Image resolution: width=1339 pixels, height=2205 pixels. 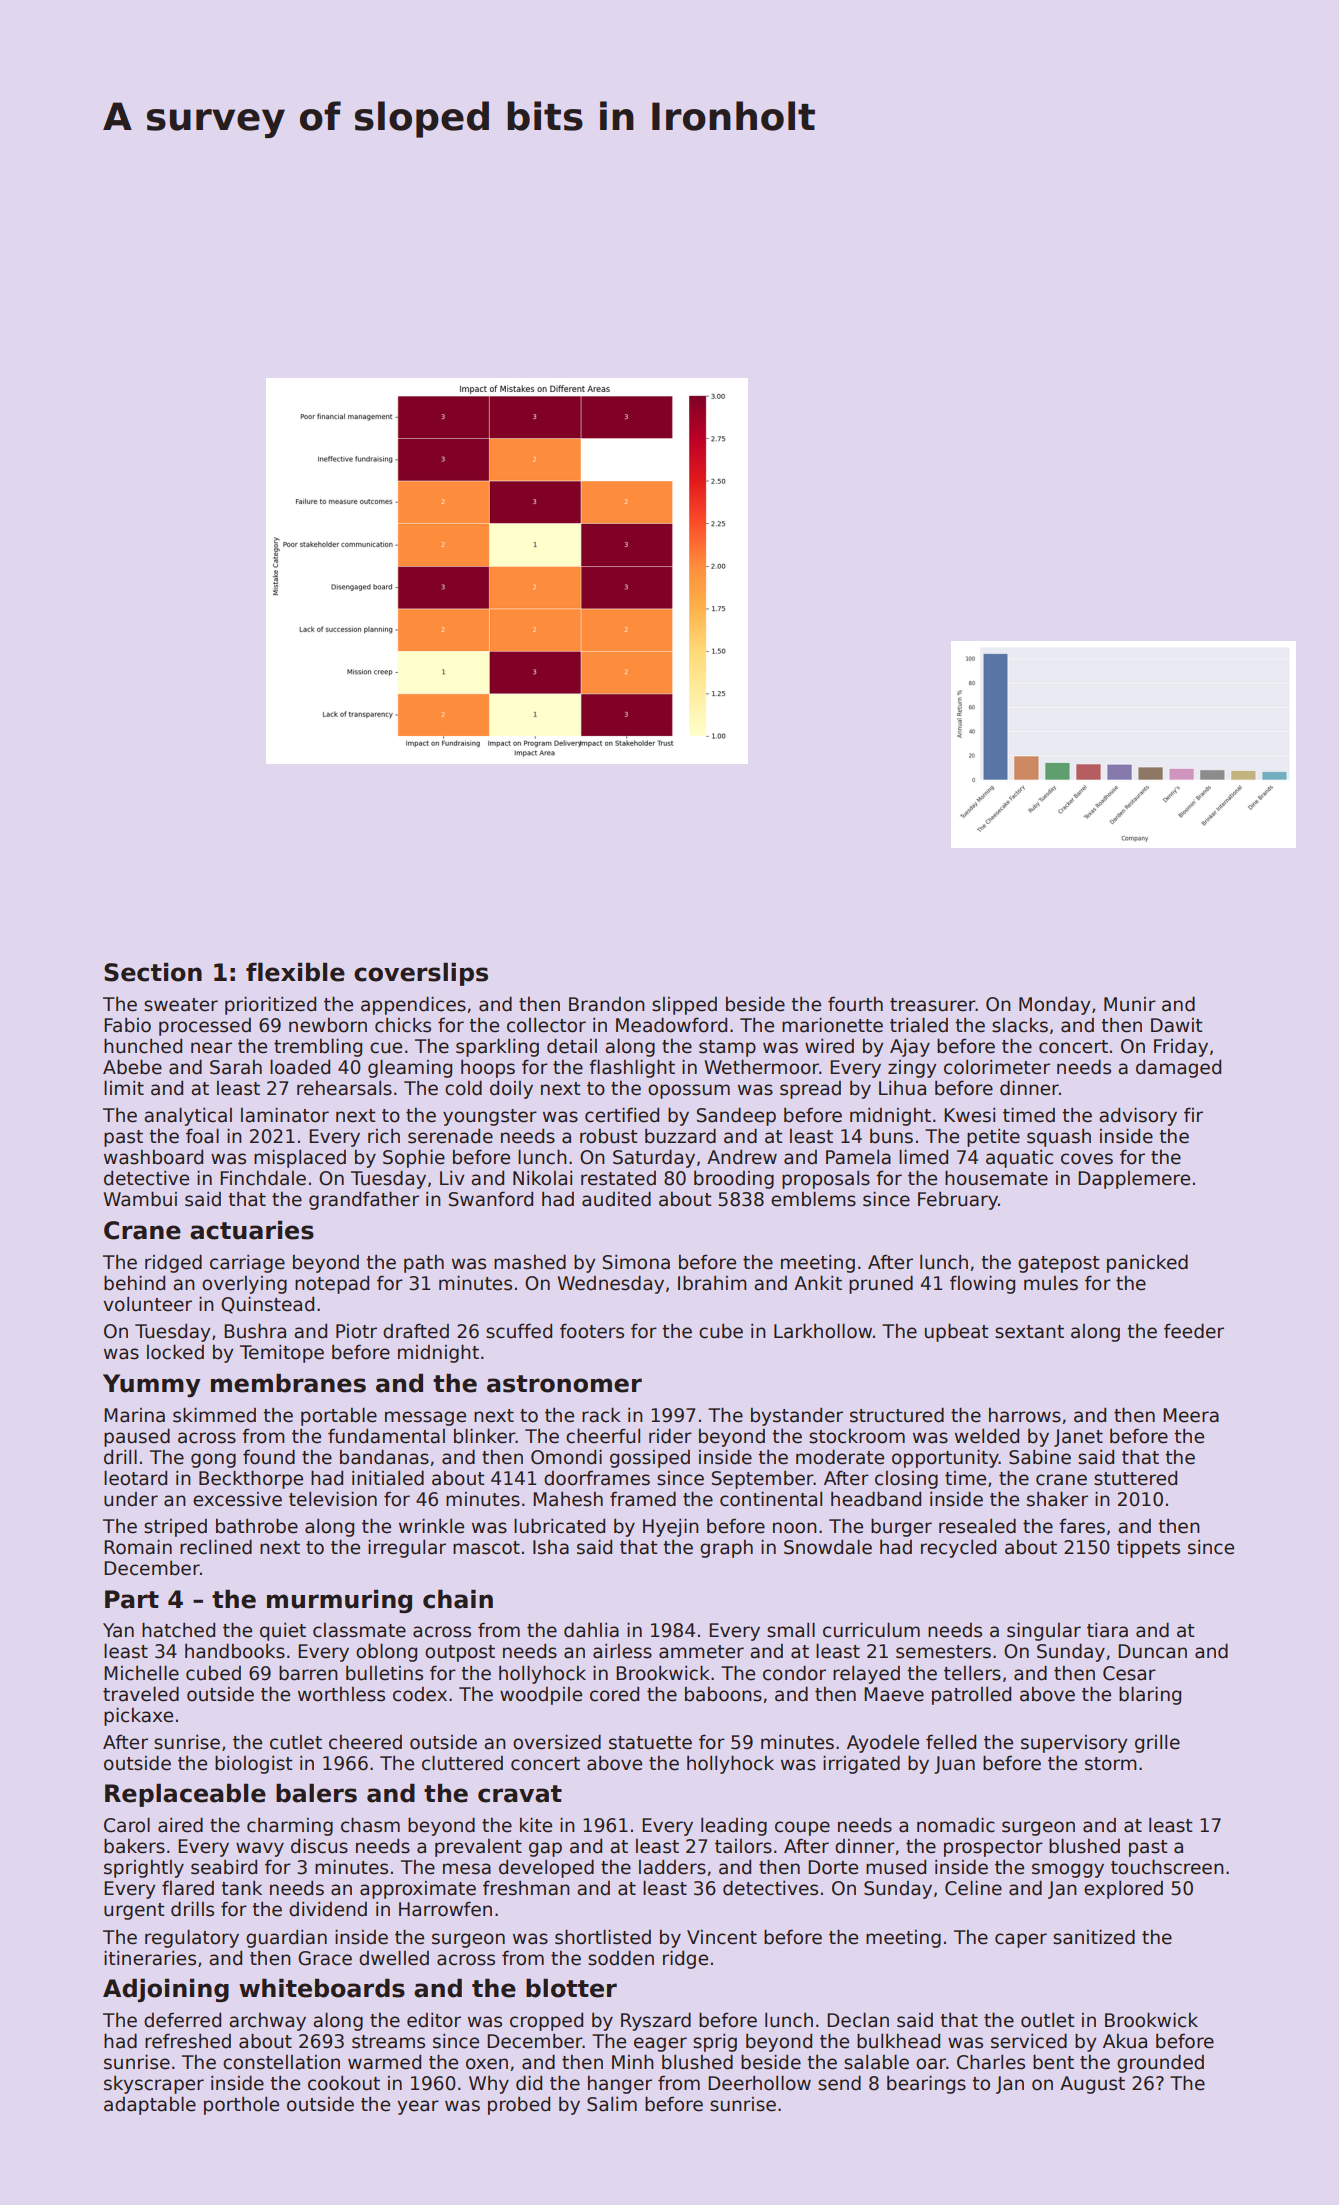 What do you see at coordinates (933, 1005) in the document?
I see `treasurer` at bounding box center [933, 1005].
